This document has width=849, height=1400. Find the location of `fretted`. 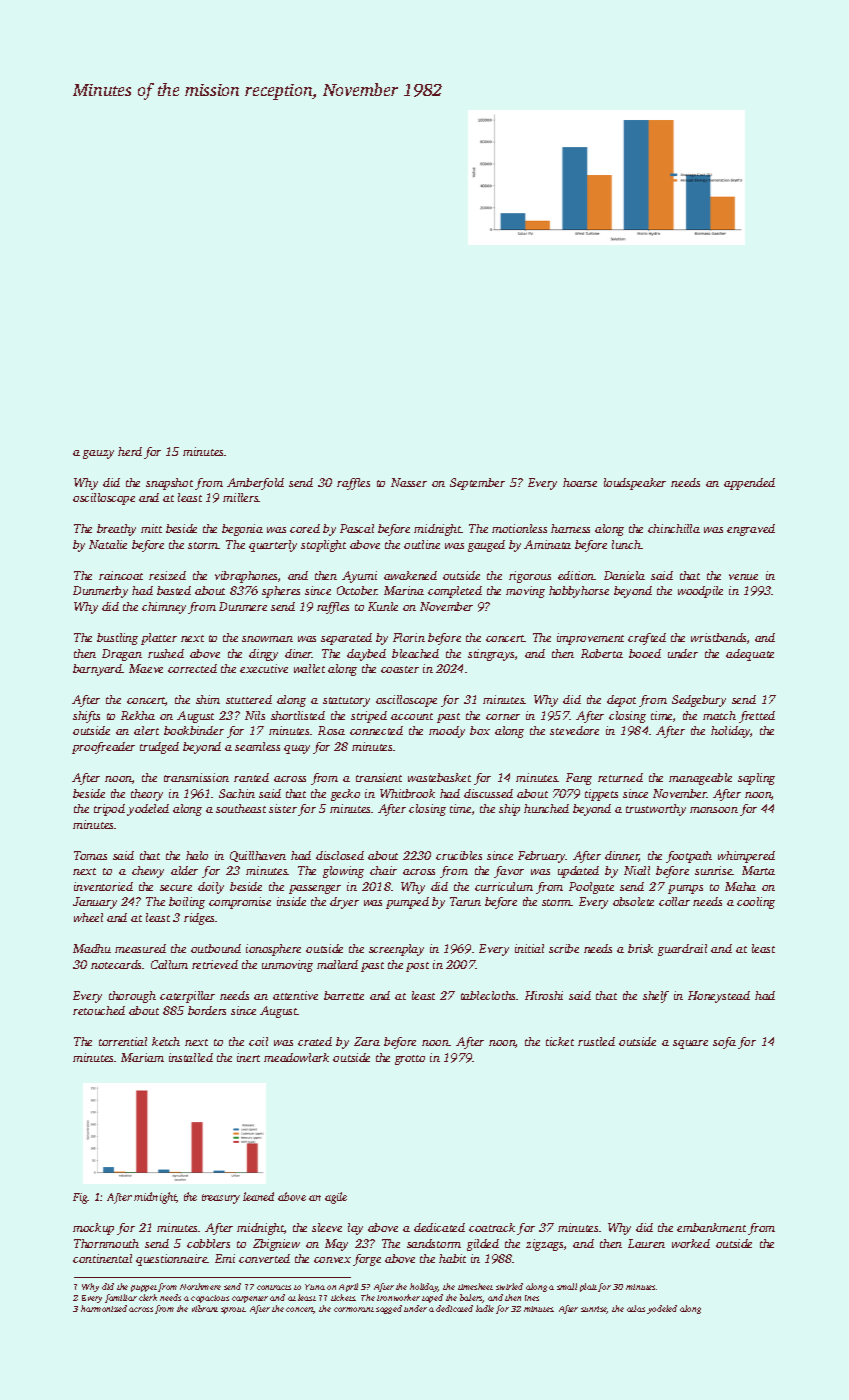

fretted is located at coordinates (757, 717).
